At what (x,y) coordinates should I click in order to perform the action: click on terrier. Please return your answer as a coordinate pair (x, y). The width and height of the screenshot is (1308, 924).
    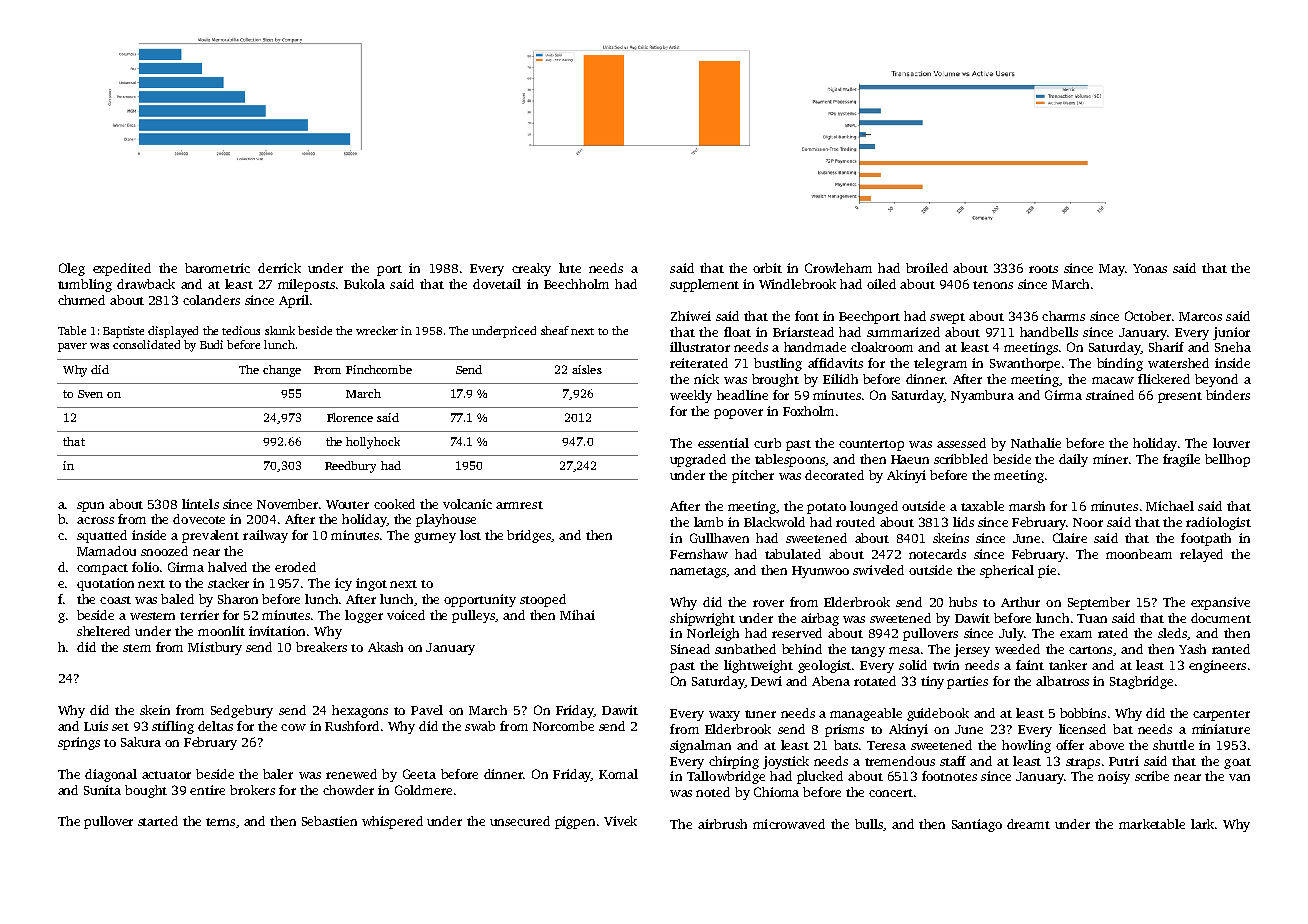
    Looking at the image, I should click on (199, 615).
